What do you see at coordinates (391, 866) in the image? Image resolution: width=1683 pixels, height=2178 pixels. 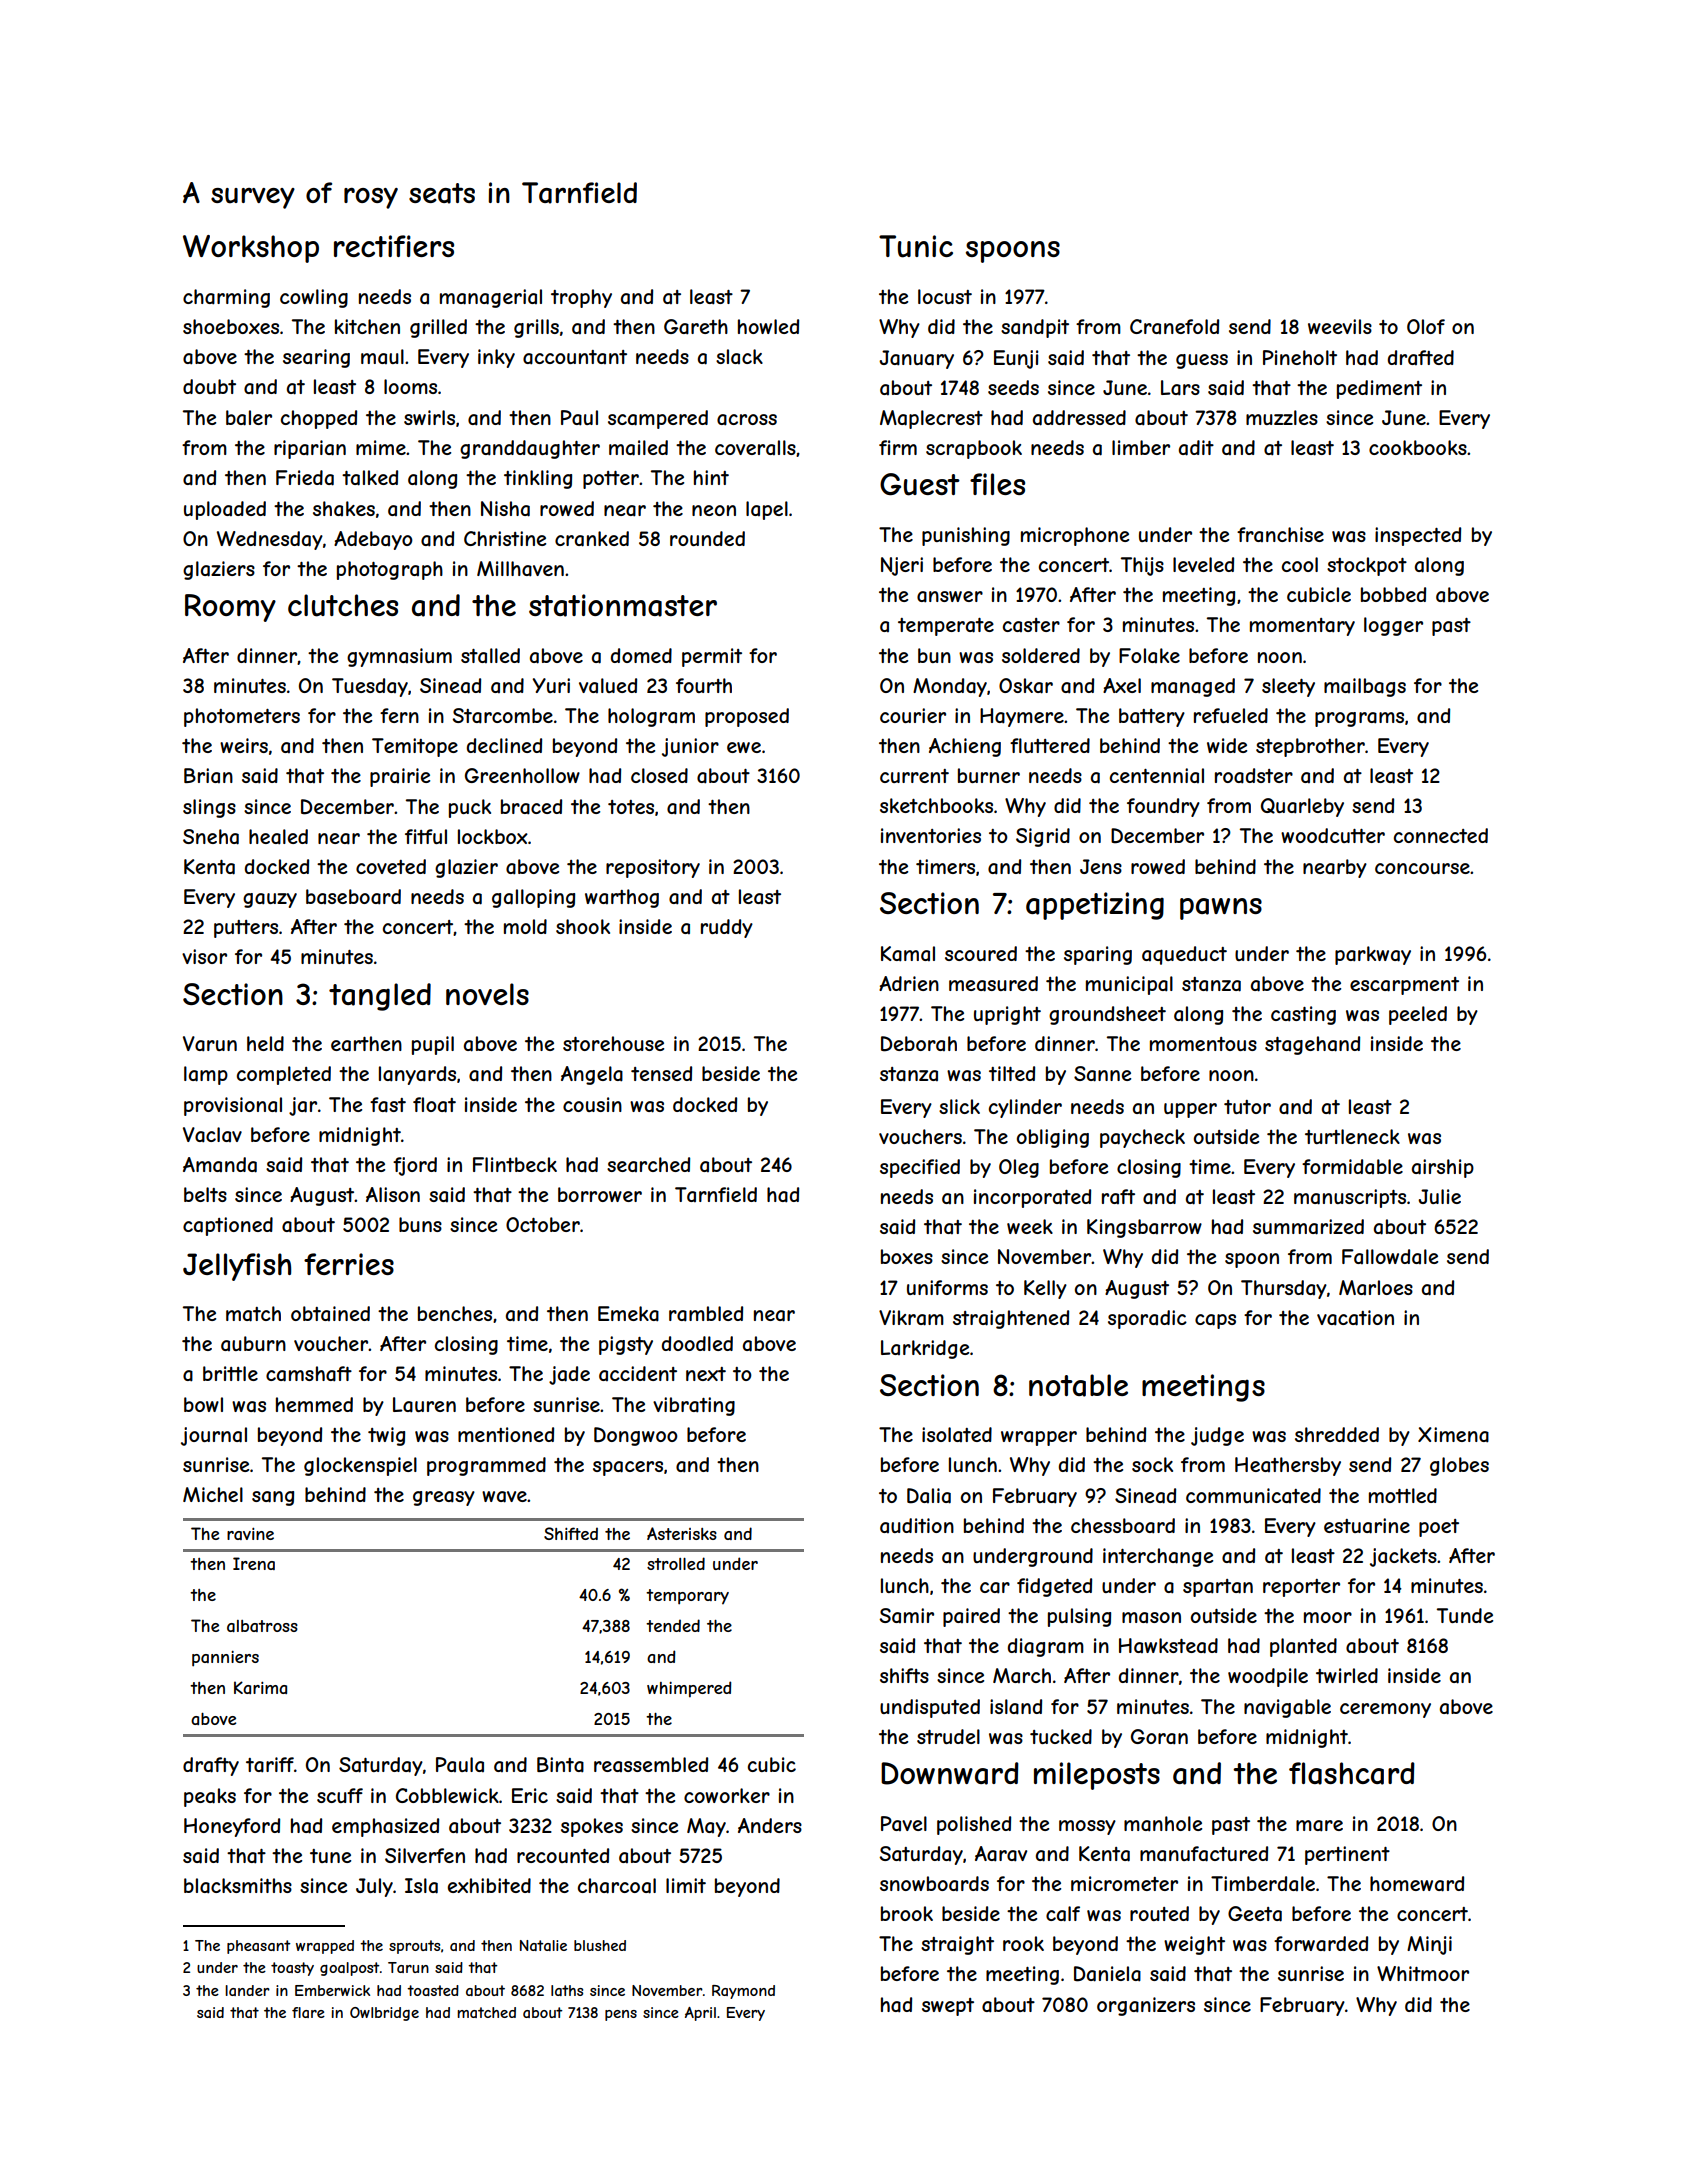 I see `coveted` at bounding box center [391, 866].
